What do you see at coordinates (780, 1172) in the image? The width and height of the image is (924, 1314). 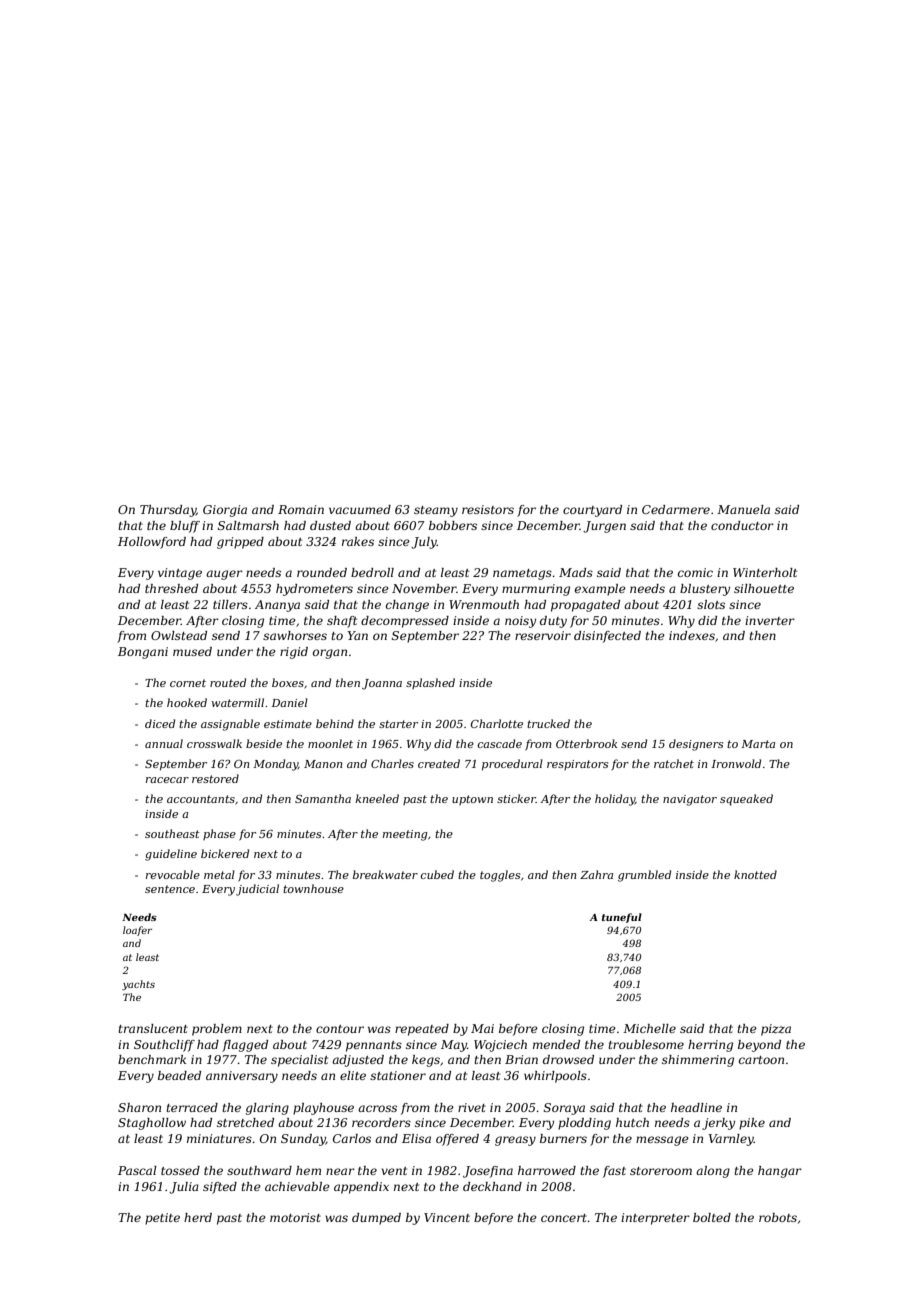 I see `hangar` at bounding box center [780, 1172].
